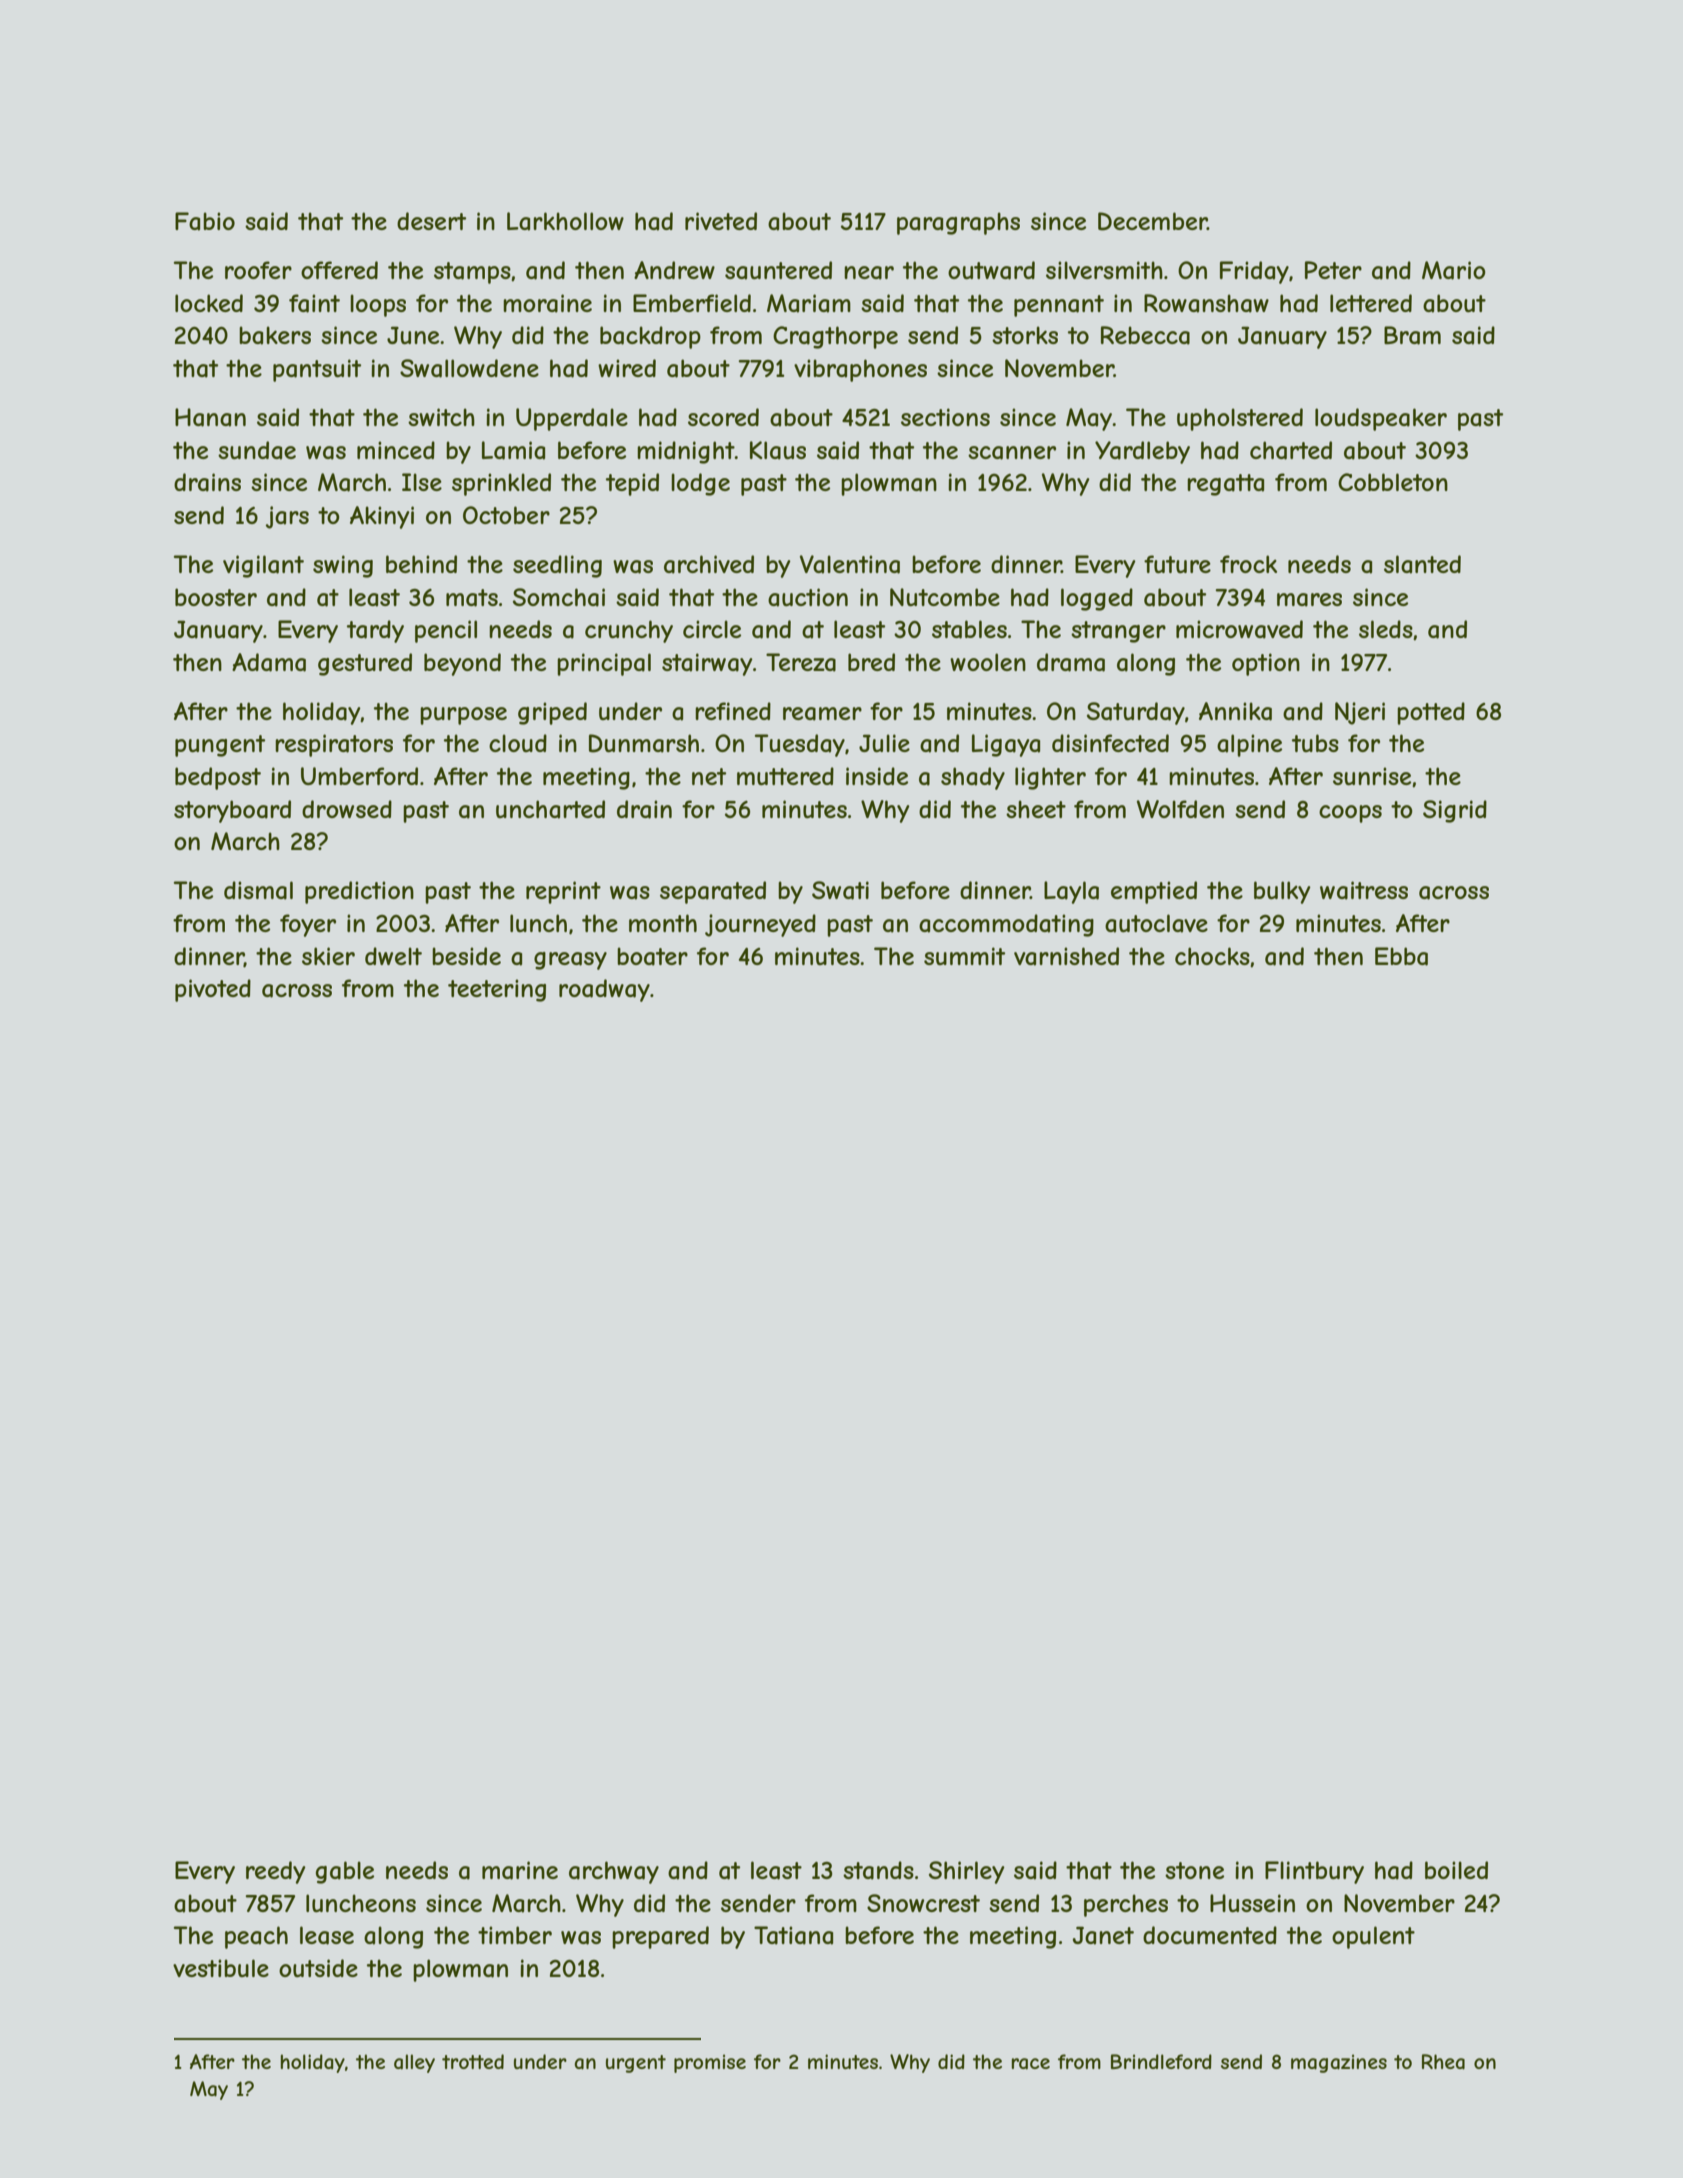 The image size is (1683, 2178). Describe the element at coordinates (213, 990) in the screenshot. I see `pivoted` at that location.
